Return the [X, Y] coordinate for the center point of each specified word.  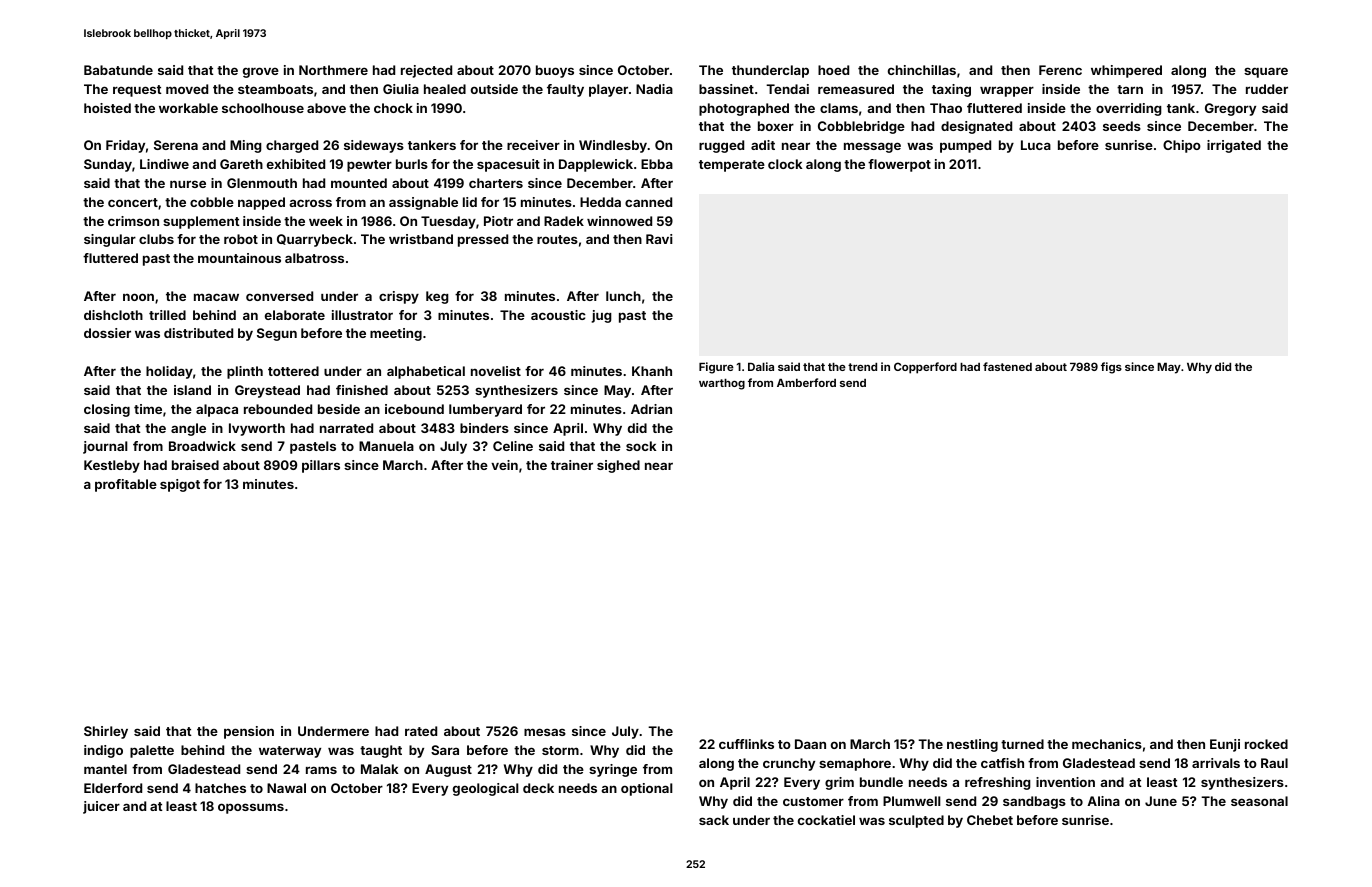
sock [641, 446]
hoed [833, 70]
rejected [426, 71]
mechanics [1107, 744]
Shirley [106, 732]
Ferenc [1060, 70]
